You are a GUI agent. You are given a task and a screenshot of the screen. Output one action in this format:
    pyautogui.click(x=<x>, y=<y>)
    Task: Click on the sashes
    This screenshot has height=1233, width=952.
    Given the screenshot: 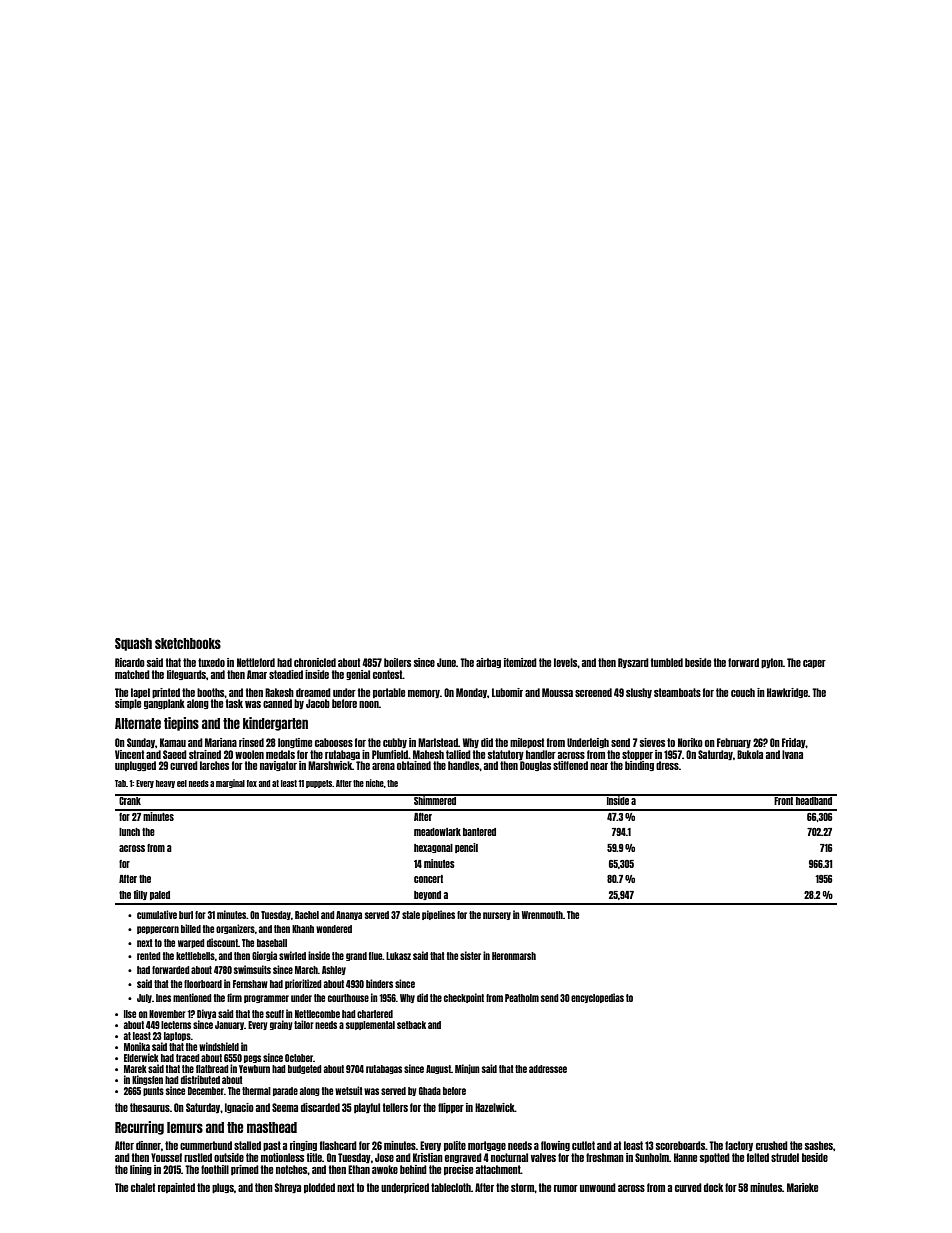 What is the action you would take?
    pyautogui.click(x=819, y=1145)
